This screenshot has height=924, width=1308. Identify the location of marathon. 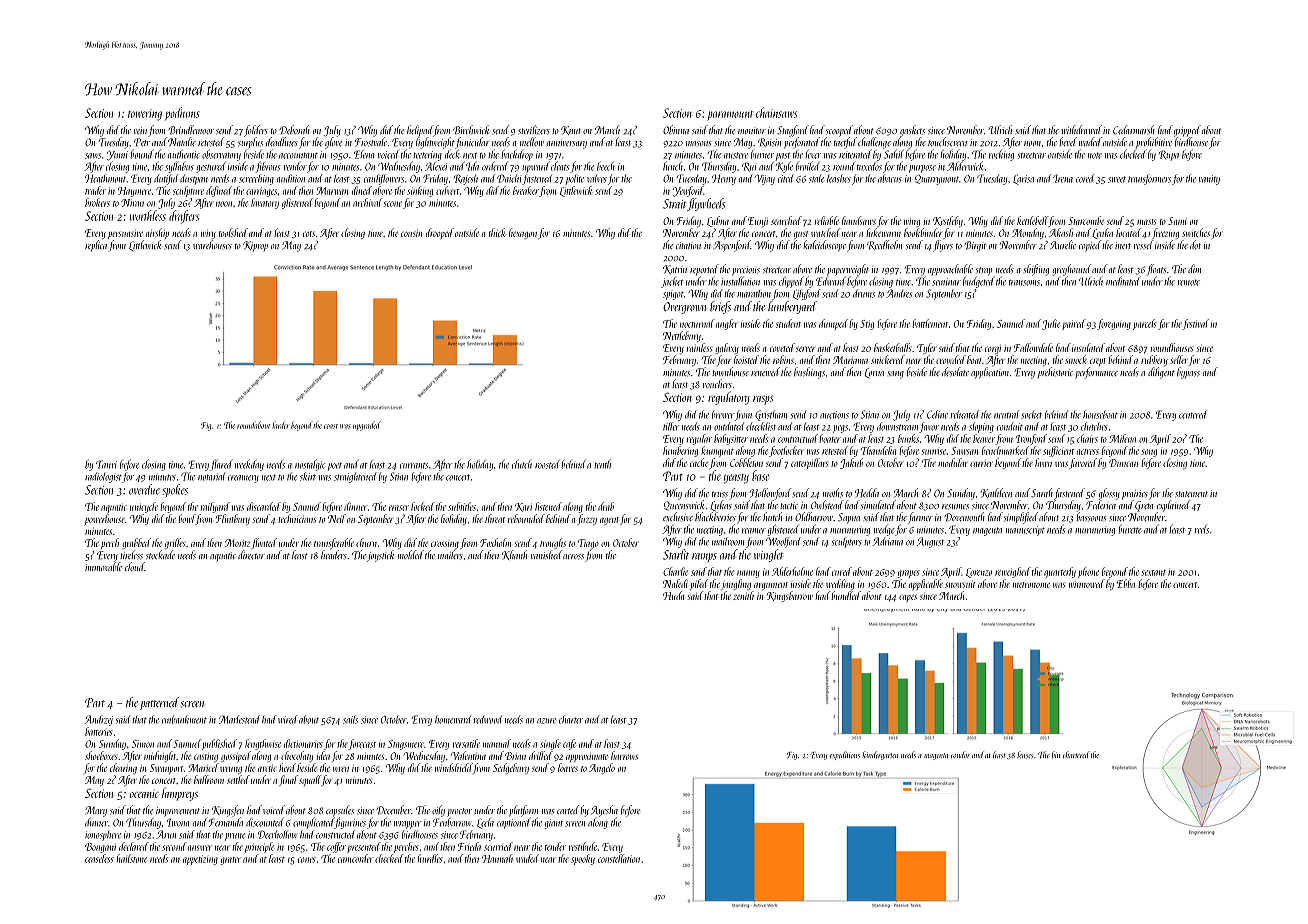
(754, 293).
